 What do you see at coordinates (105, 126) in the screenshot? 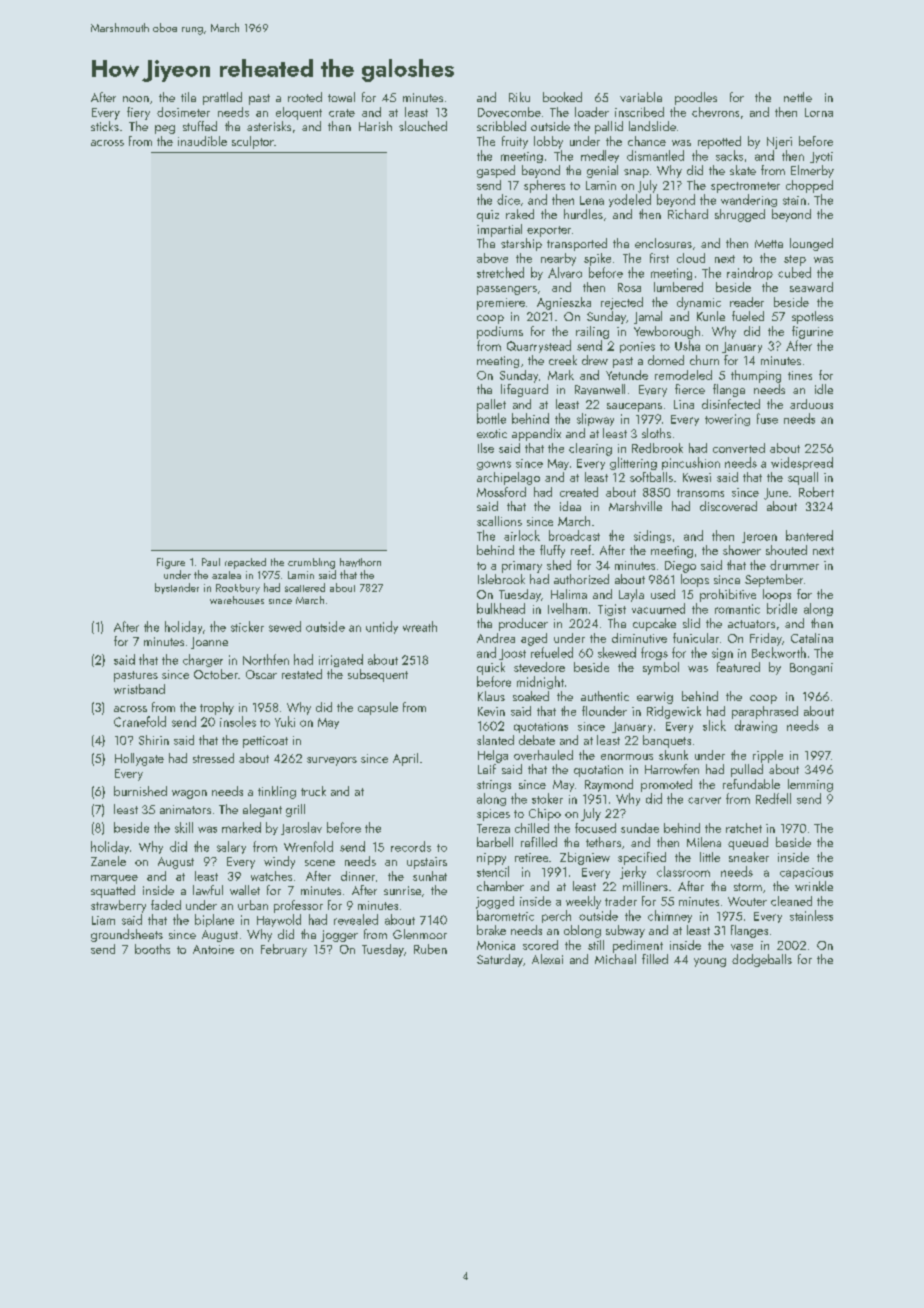
I see `sticks` at bounding box center [105, 126].
